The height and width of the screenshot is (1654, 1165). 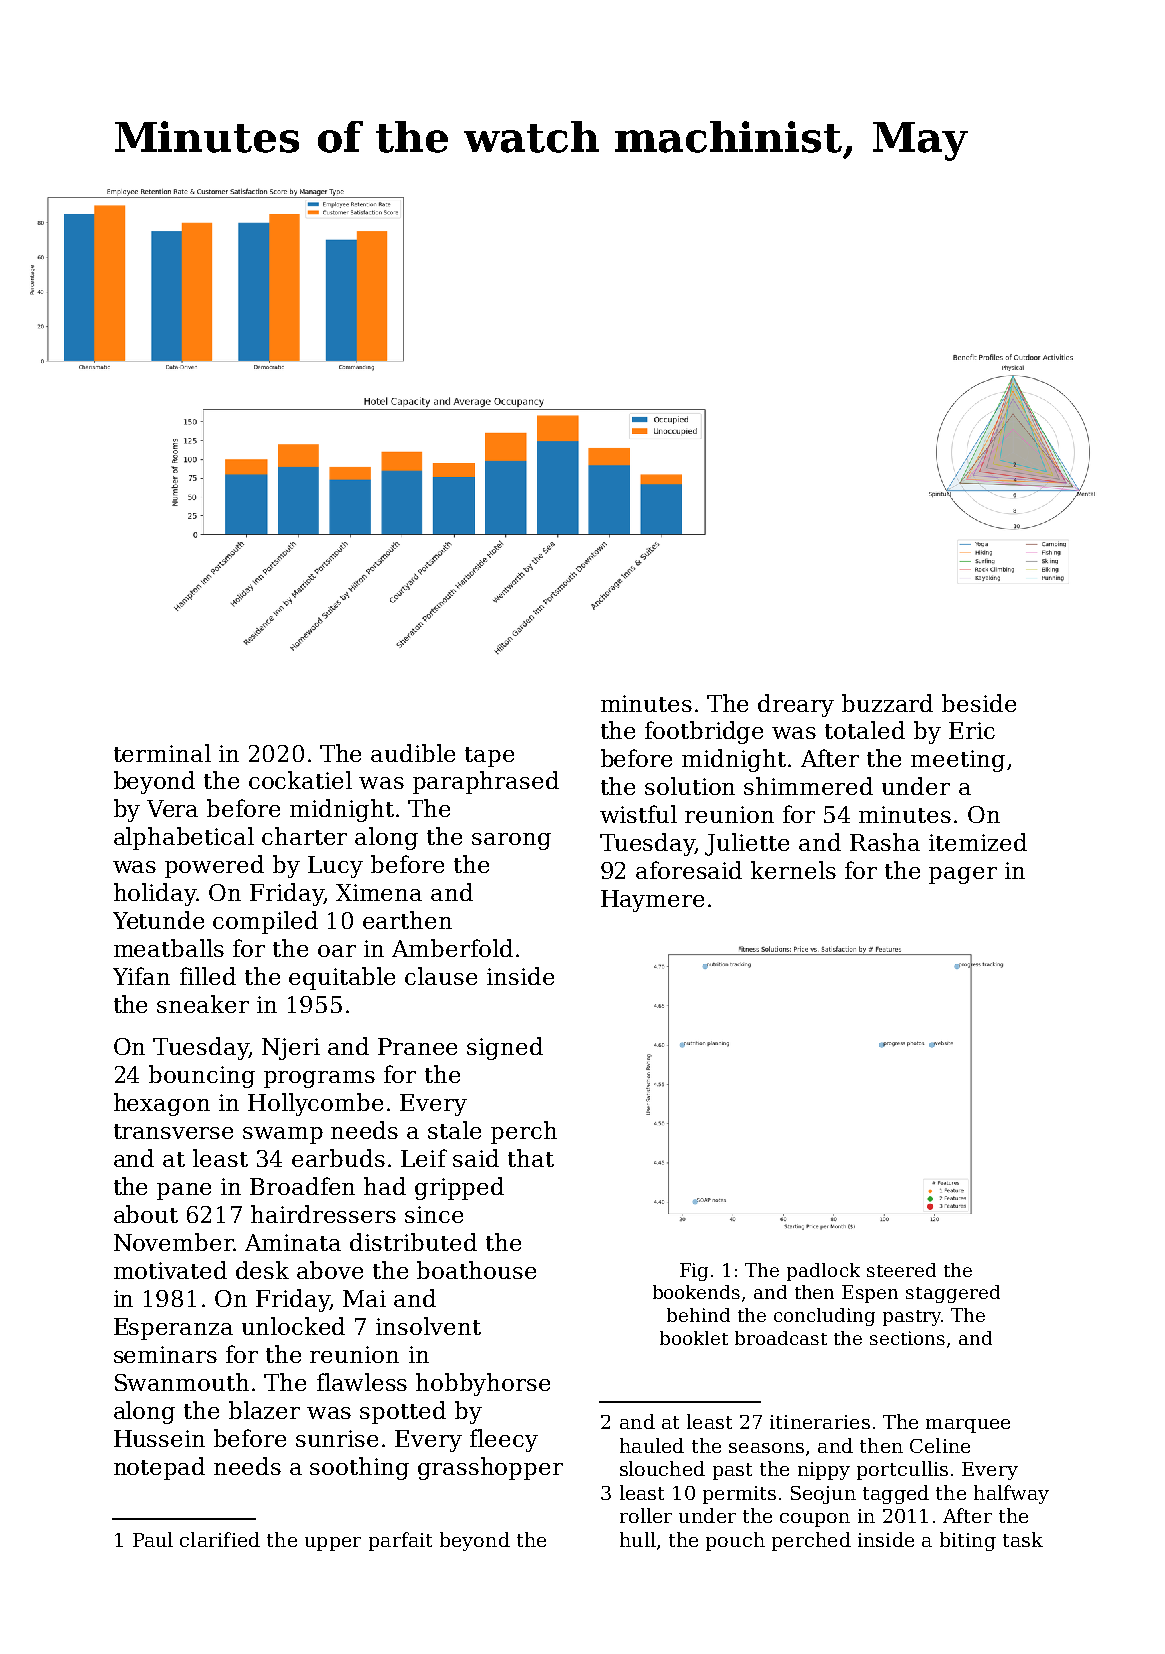 What do you see at coordinates (452, 948) in the screenshot?
I see `Amberfold` at bounding box center [452, 948].
